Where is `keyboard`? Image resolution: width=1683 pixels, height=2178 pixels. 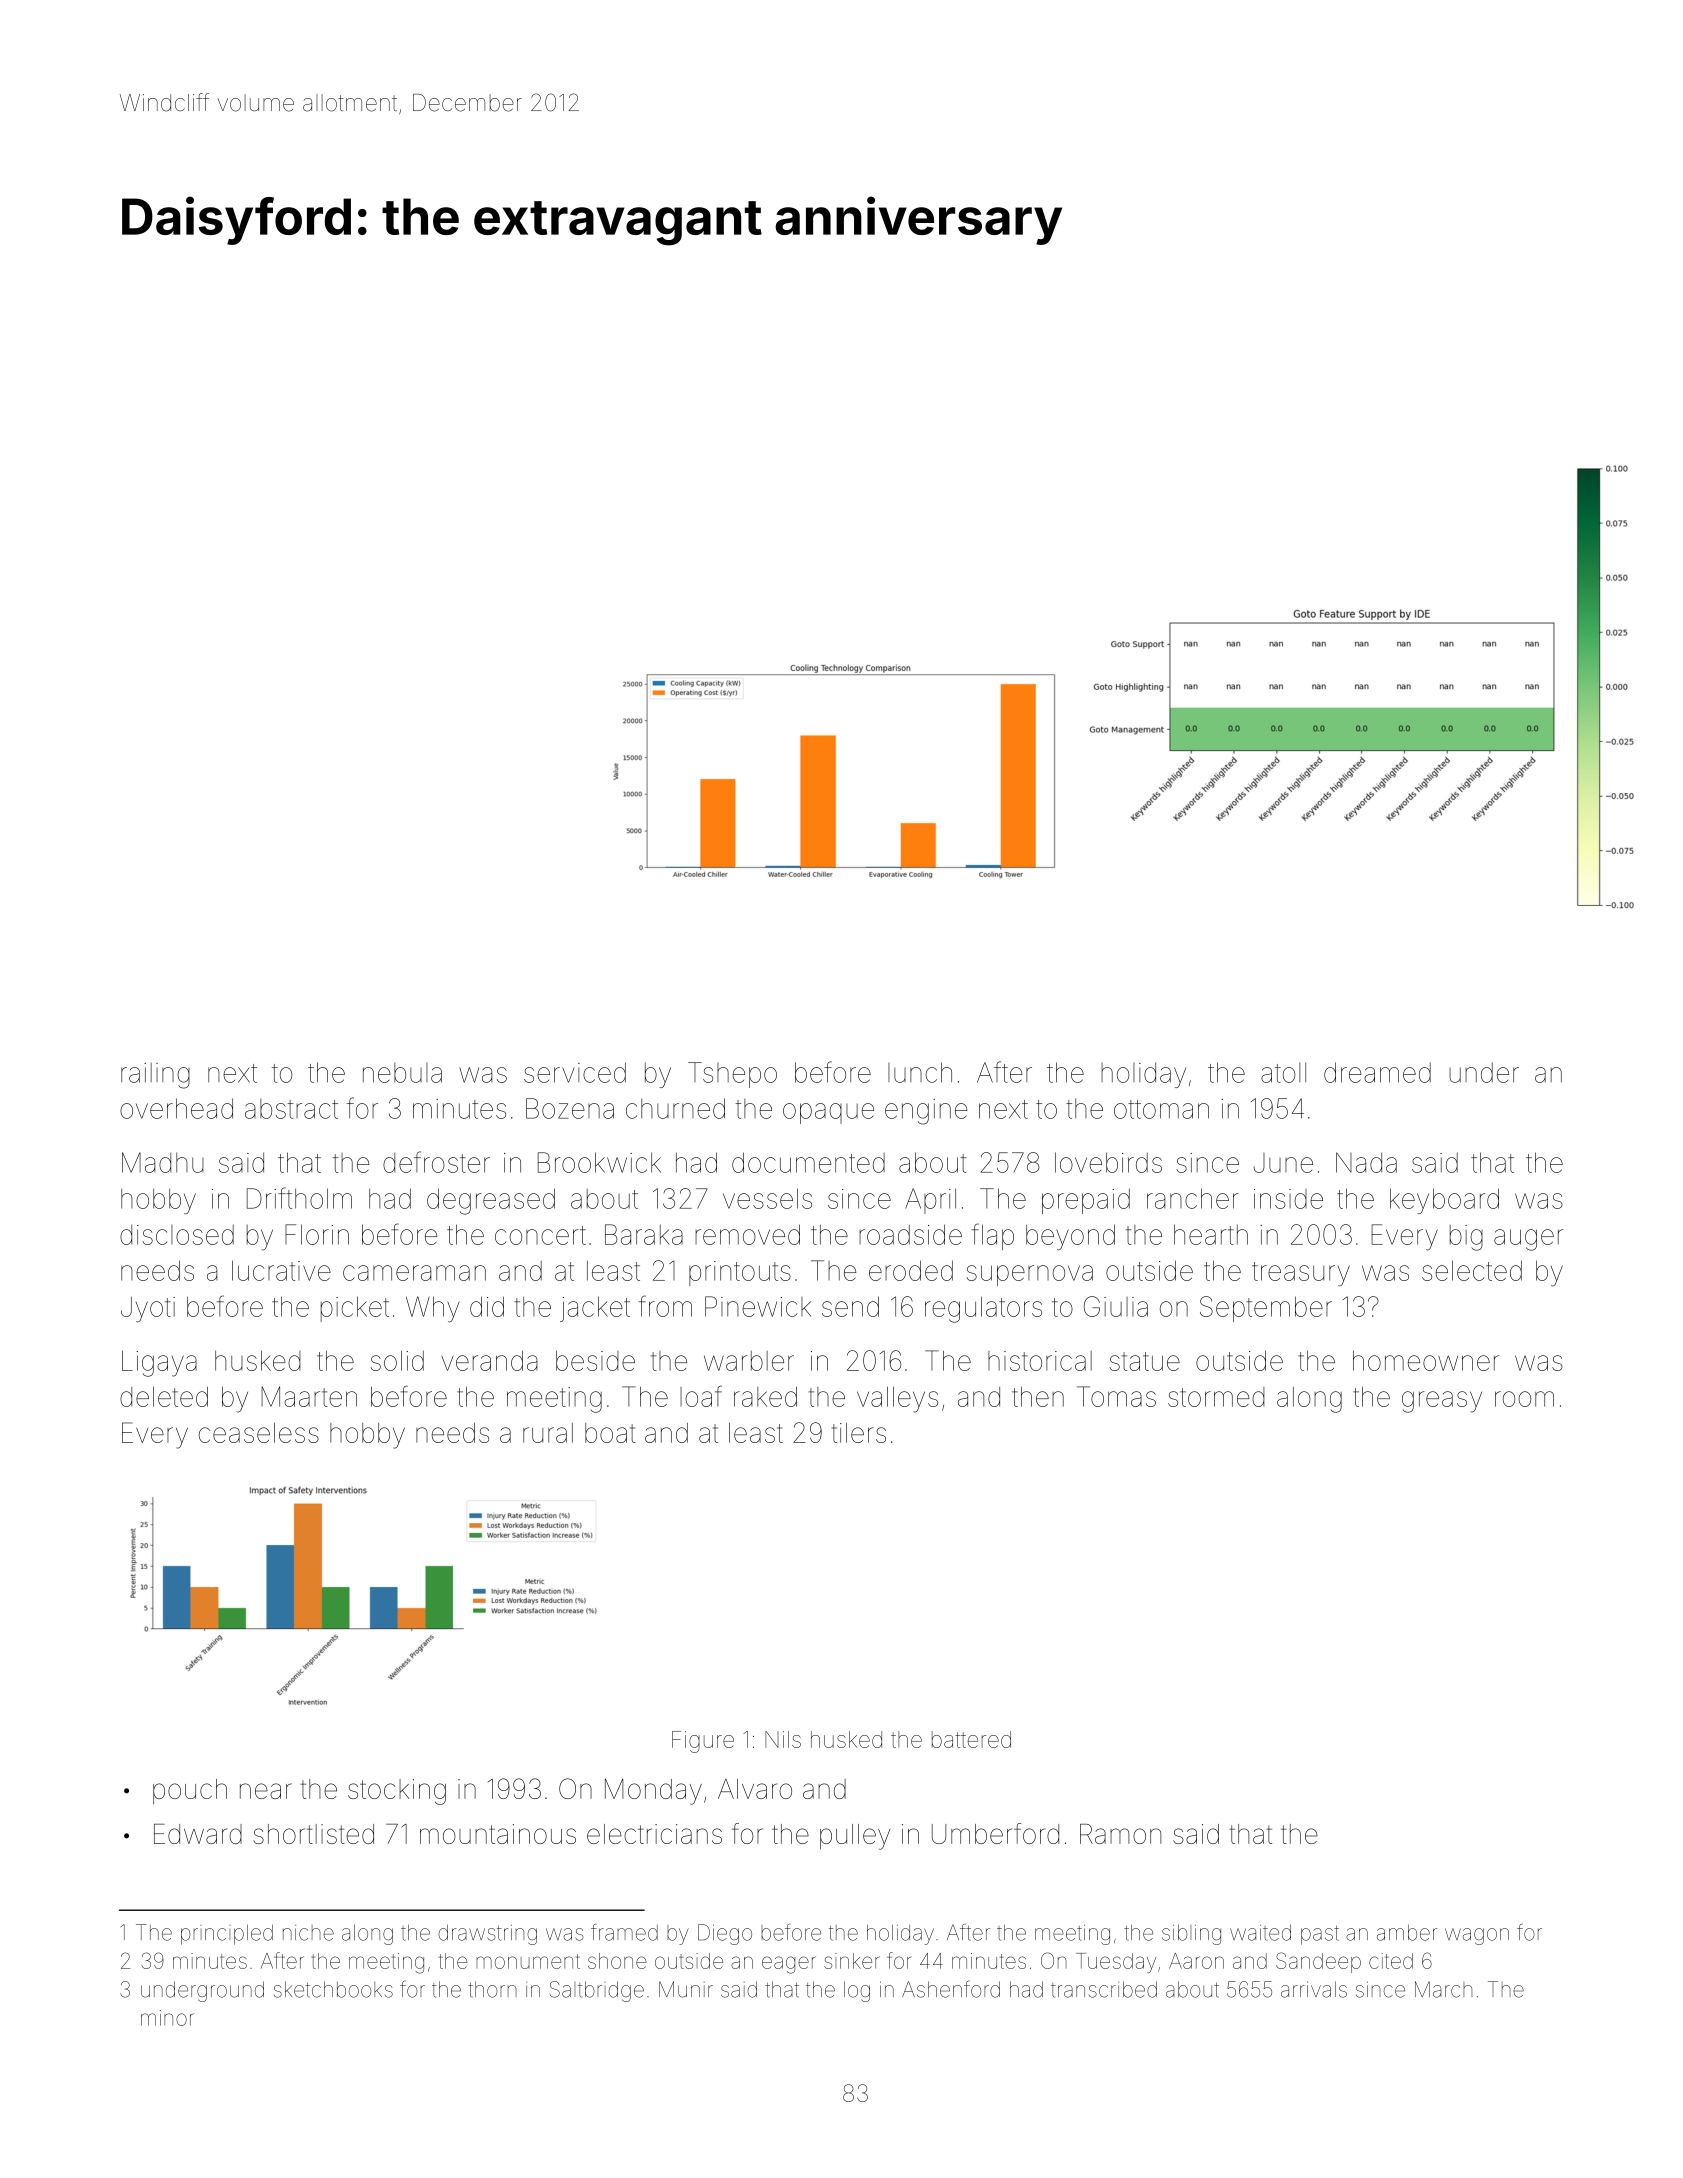 keyboard is located at coordinates (1444, 1201).
